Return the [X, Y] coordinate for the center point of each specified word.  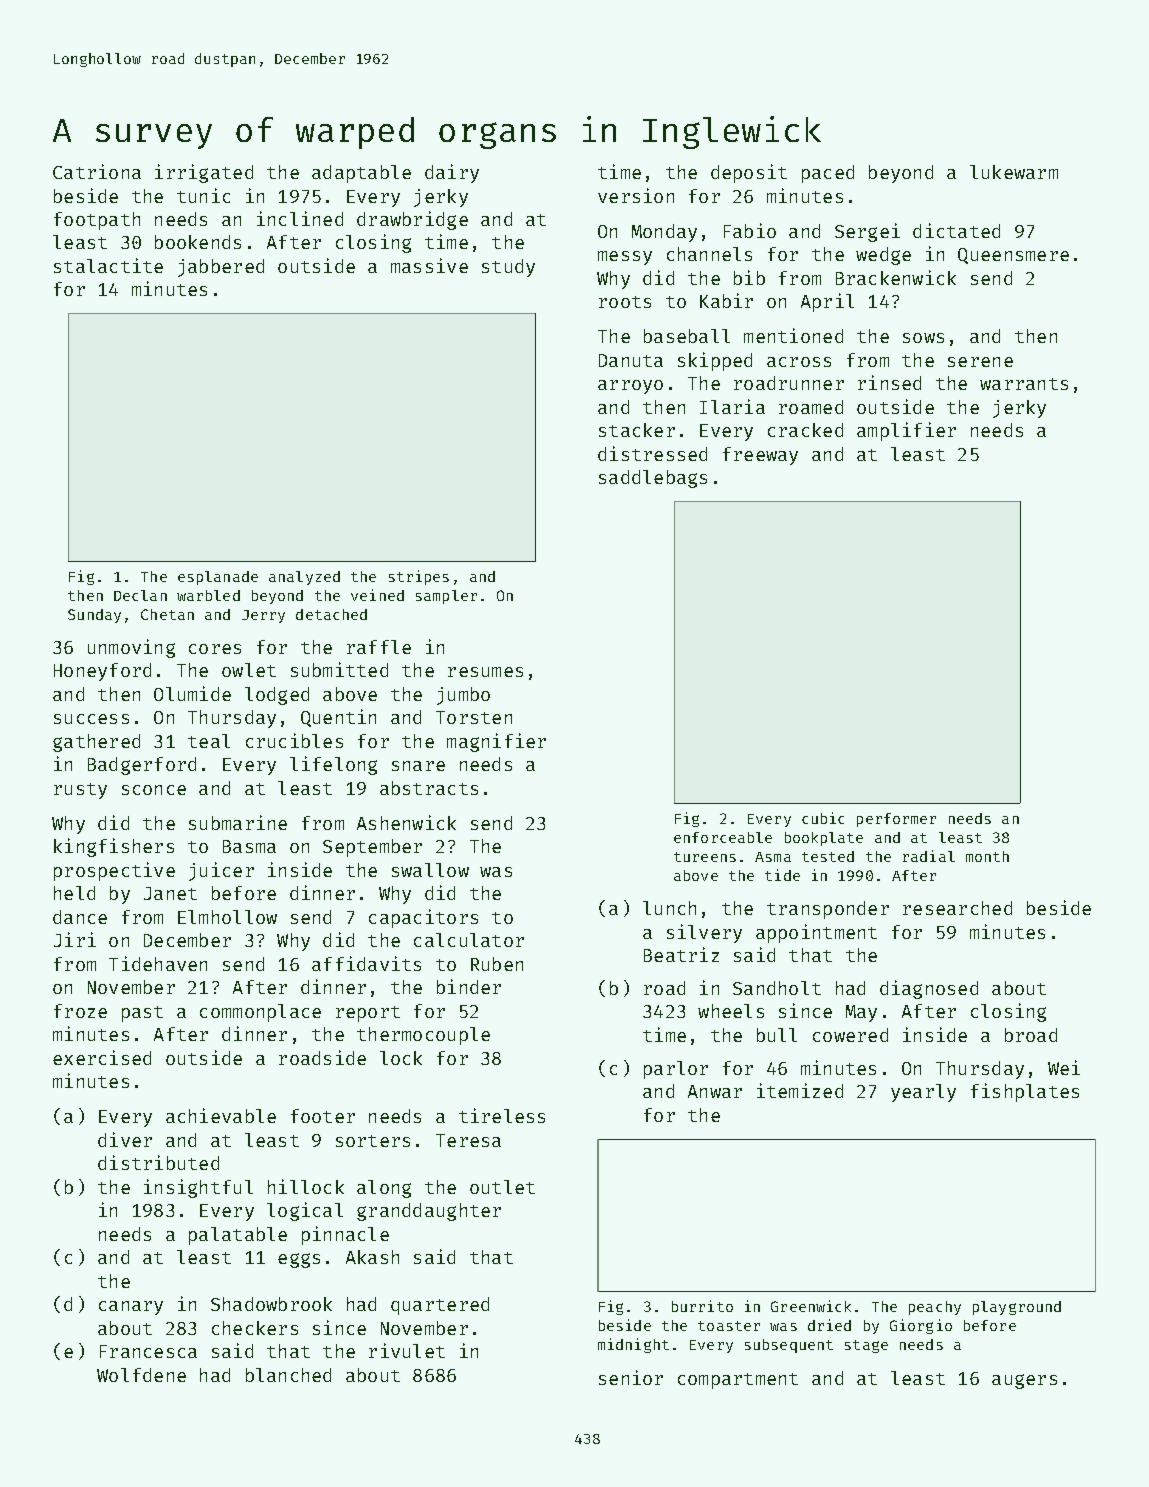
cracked [805, 430]
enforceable [723, 837]
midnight [633, 1345]
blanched [288, 1375]
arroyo [630, 387]
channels [709, 254]
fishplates [1025, 1092]
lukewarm [1014, 172]
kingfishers [114, 847]
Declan [140, 595]
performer [896, 820]
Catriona [97, 171]
